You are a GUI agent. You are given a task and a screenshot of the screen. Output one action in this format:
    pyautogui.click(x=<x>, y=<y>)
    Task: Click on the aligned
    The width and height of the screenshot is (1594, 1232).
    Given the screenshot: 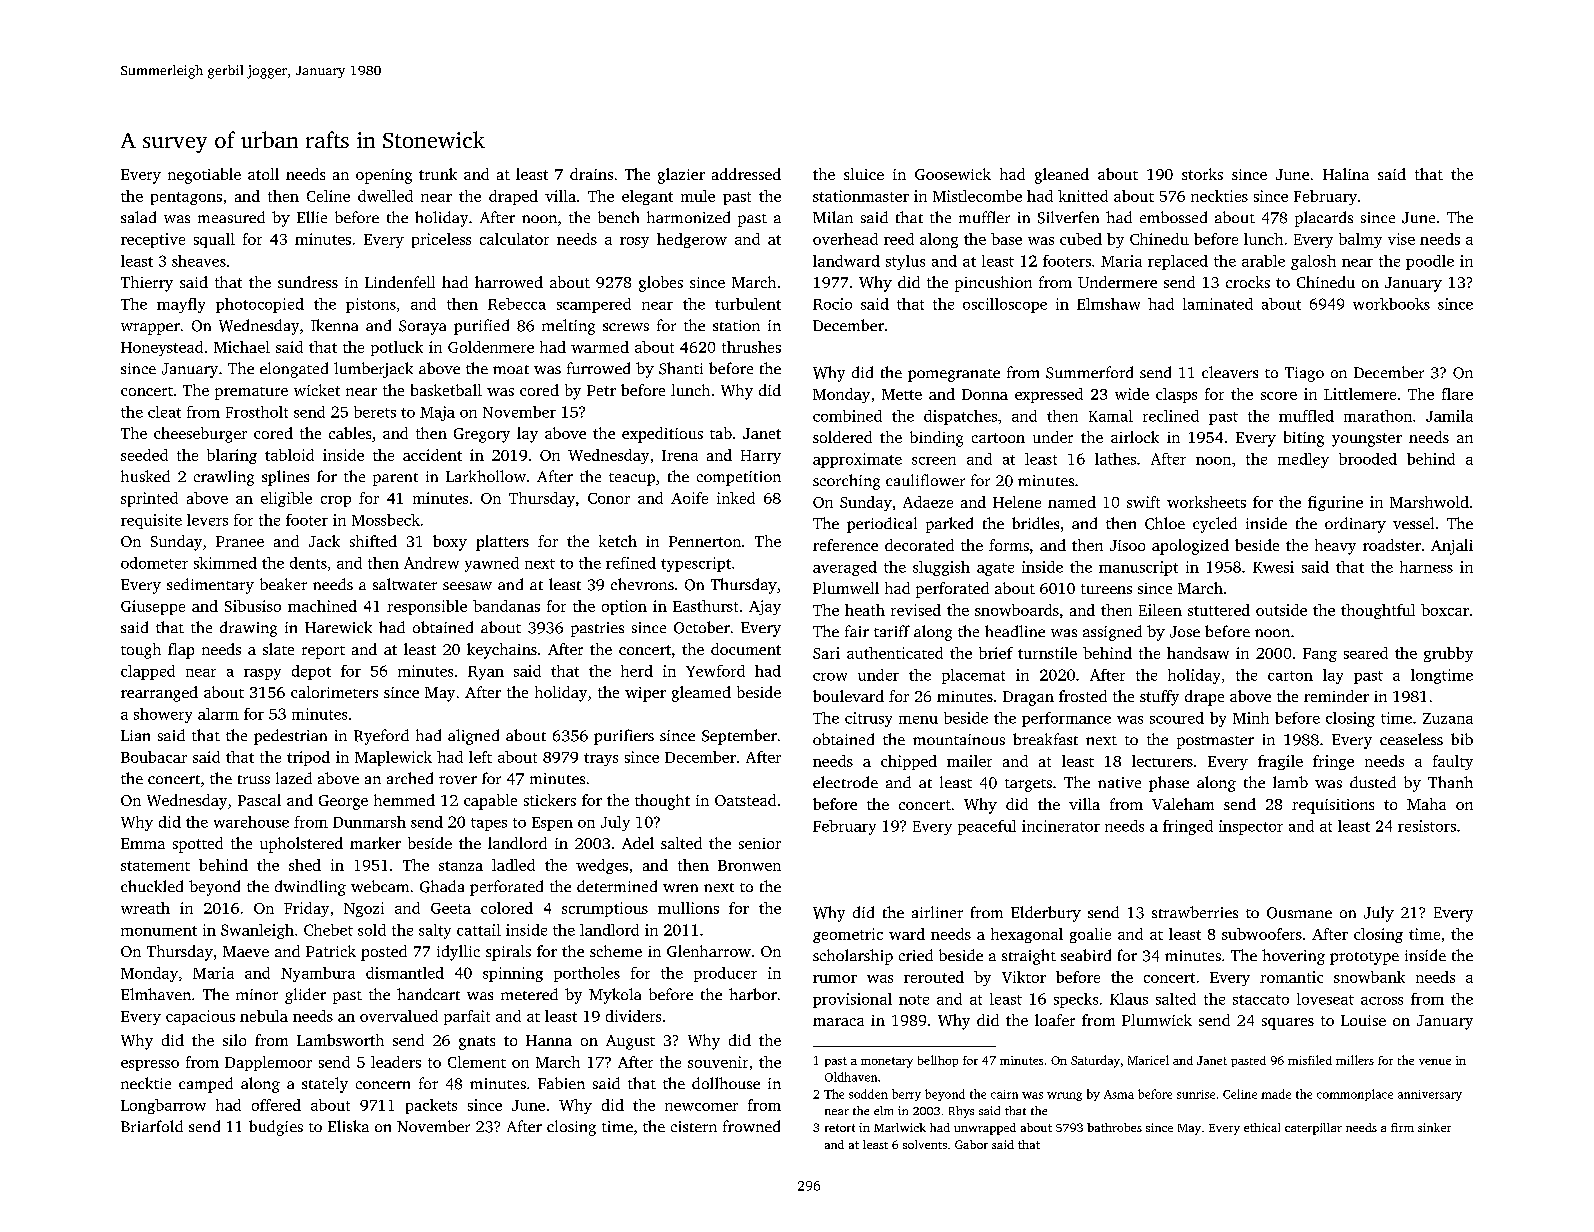 What is the action you would take?
    pyautogui.click(x=473, y=737)
